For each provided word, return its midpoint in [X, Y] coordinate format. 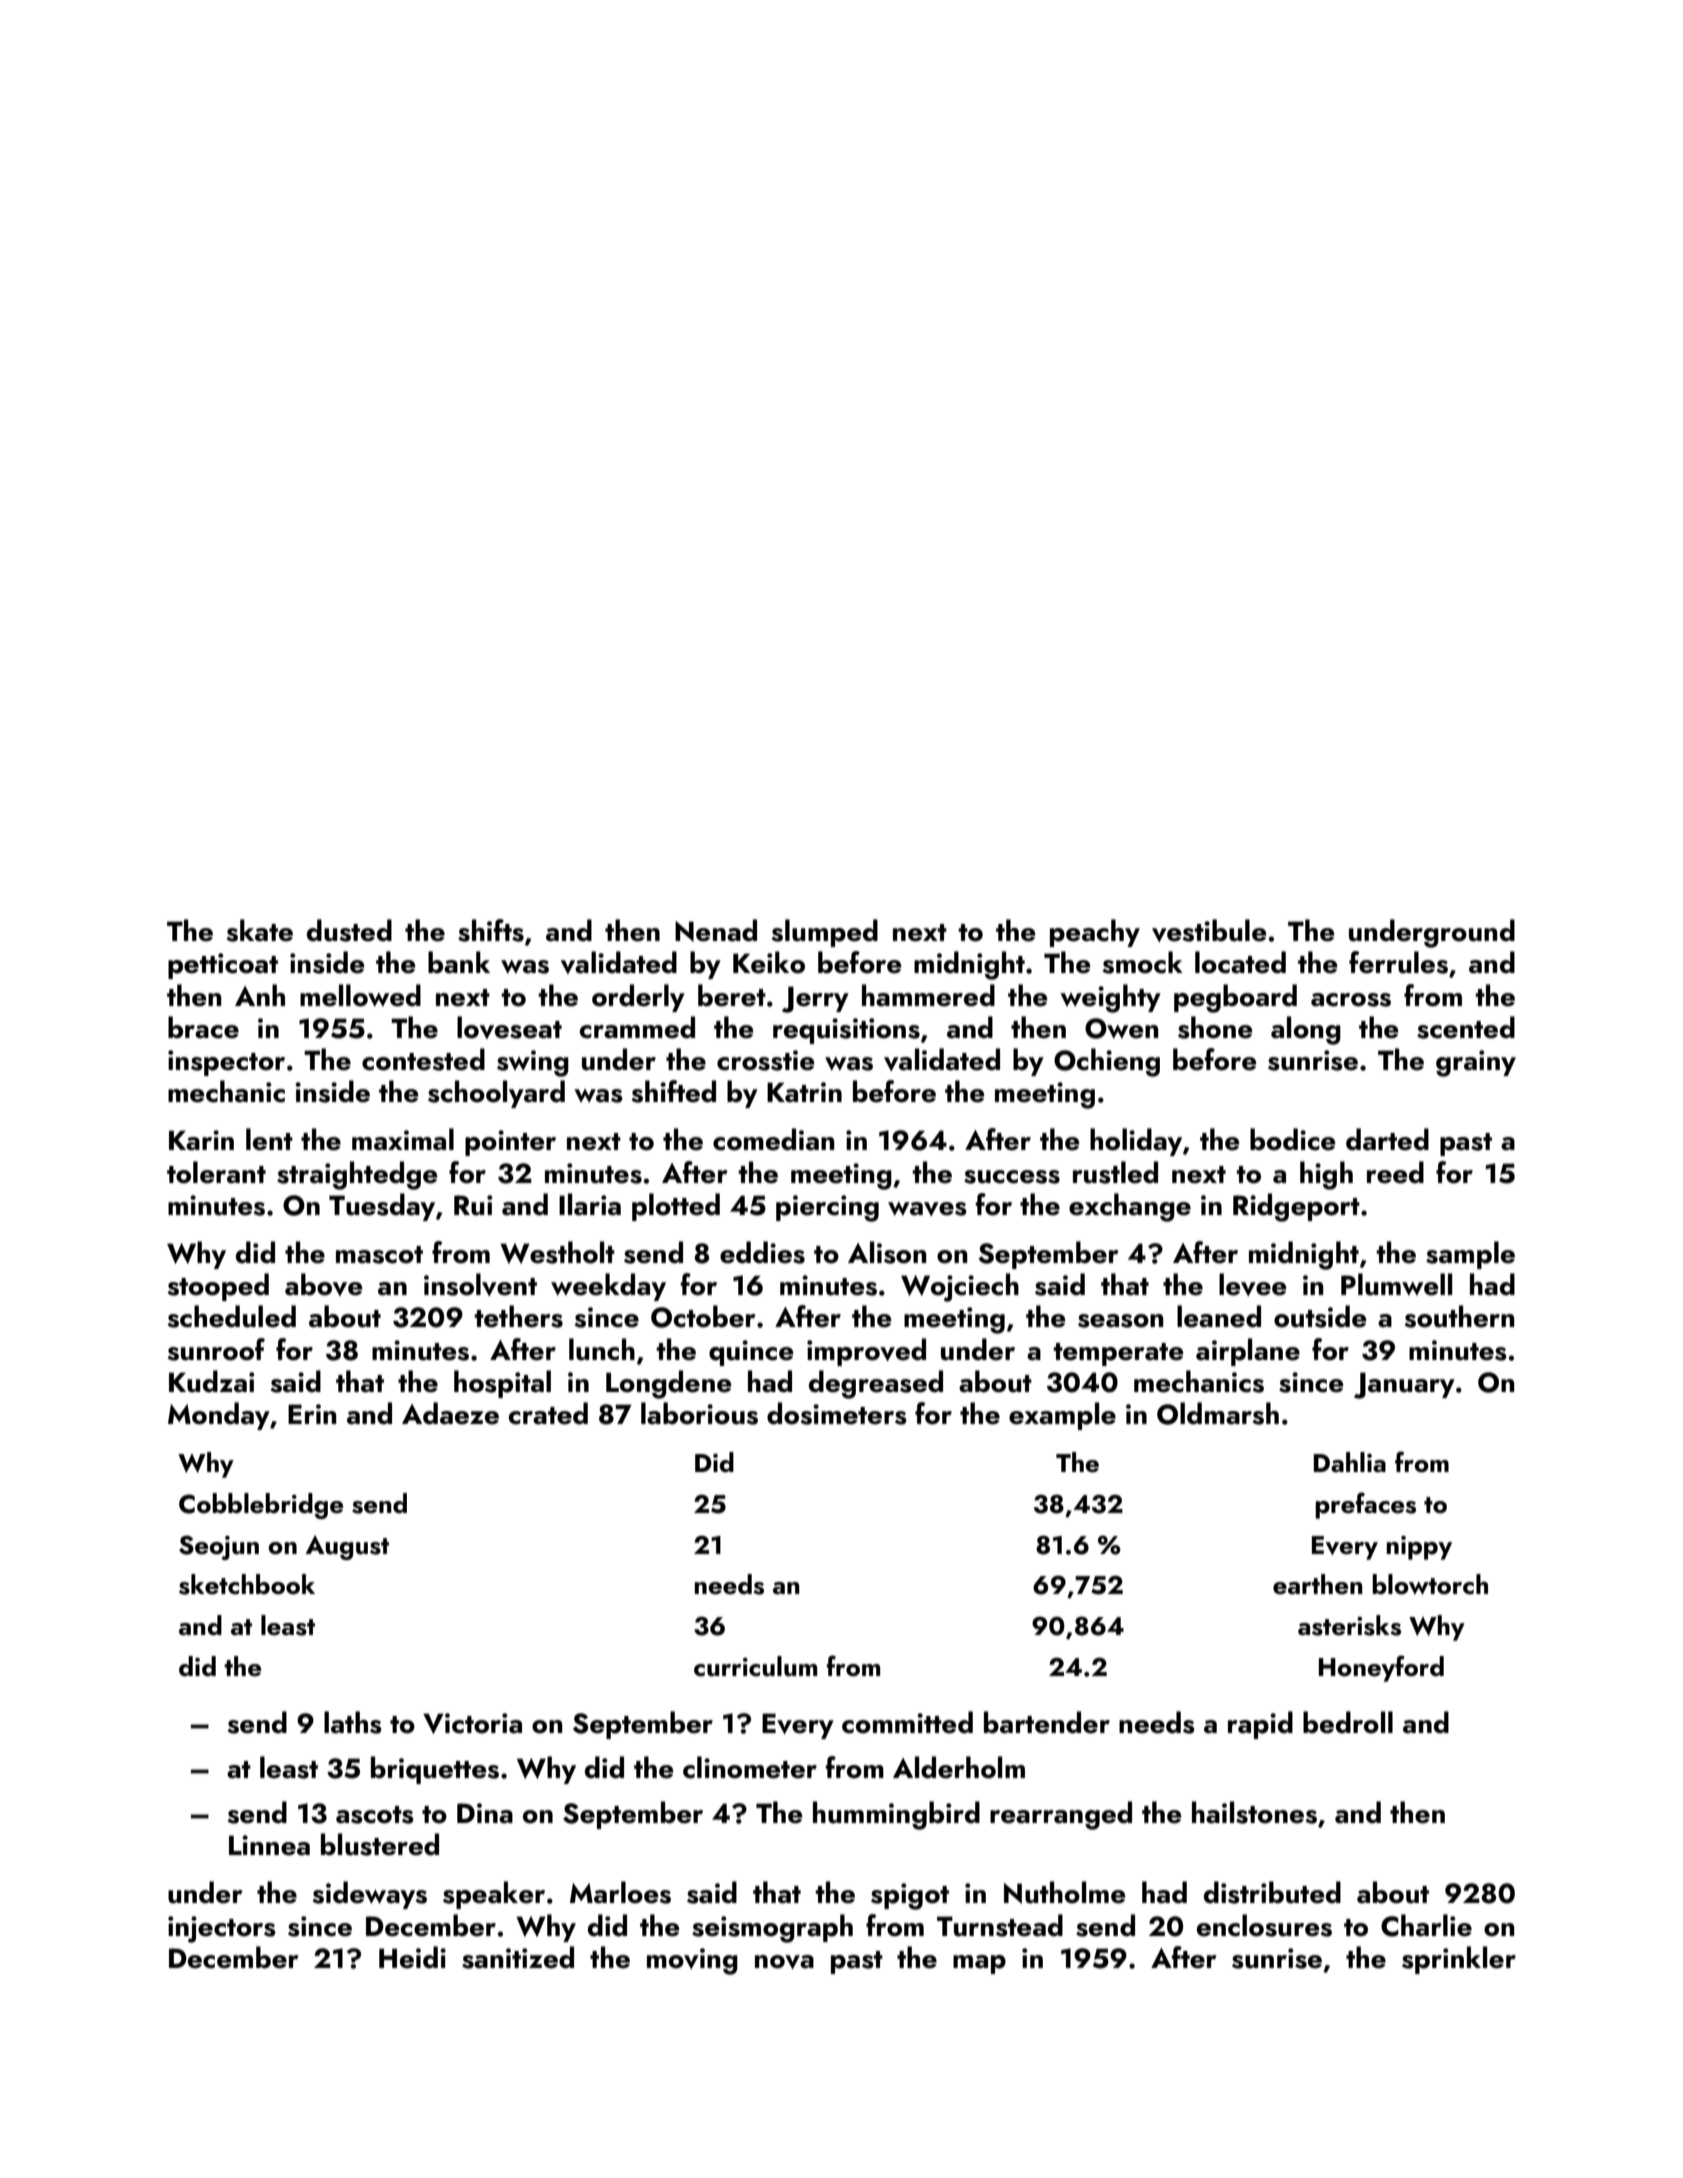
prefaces [1365, 1505]
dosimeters [837, 1413]
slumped [825, 933]
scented [1466, 1027]
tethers [518, 1316]
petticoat [223, 966]
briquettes [435, 1770]
